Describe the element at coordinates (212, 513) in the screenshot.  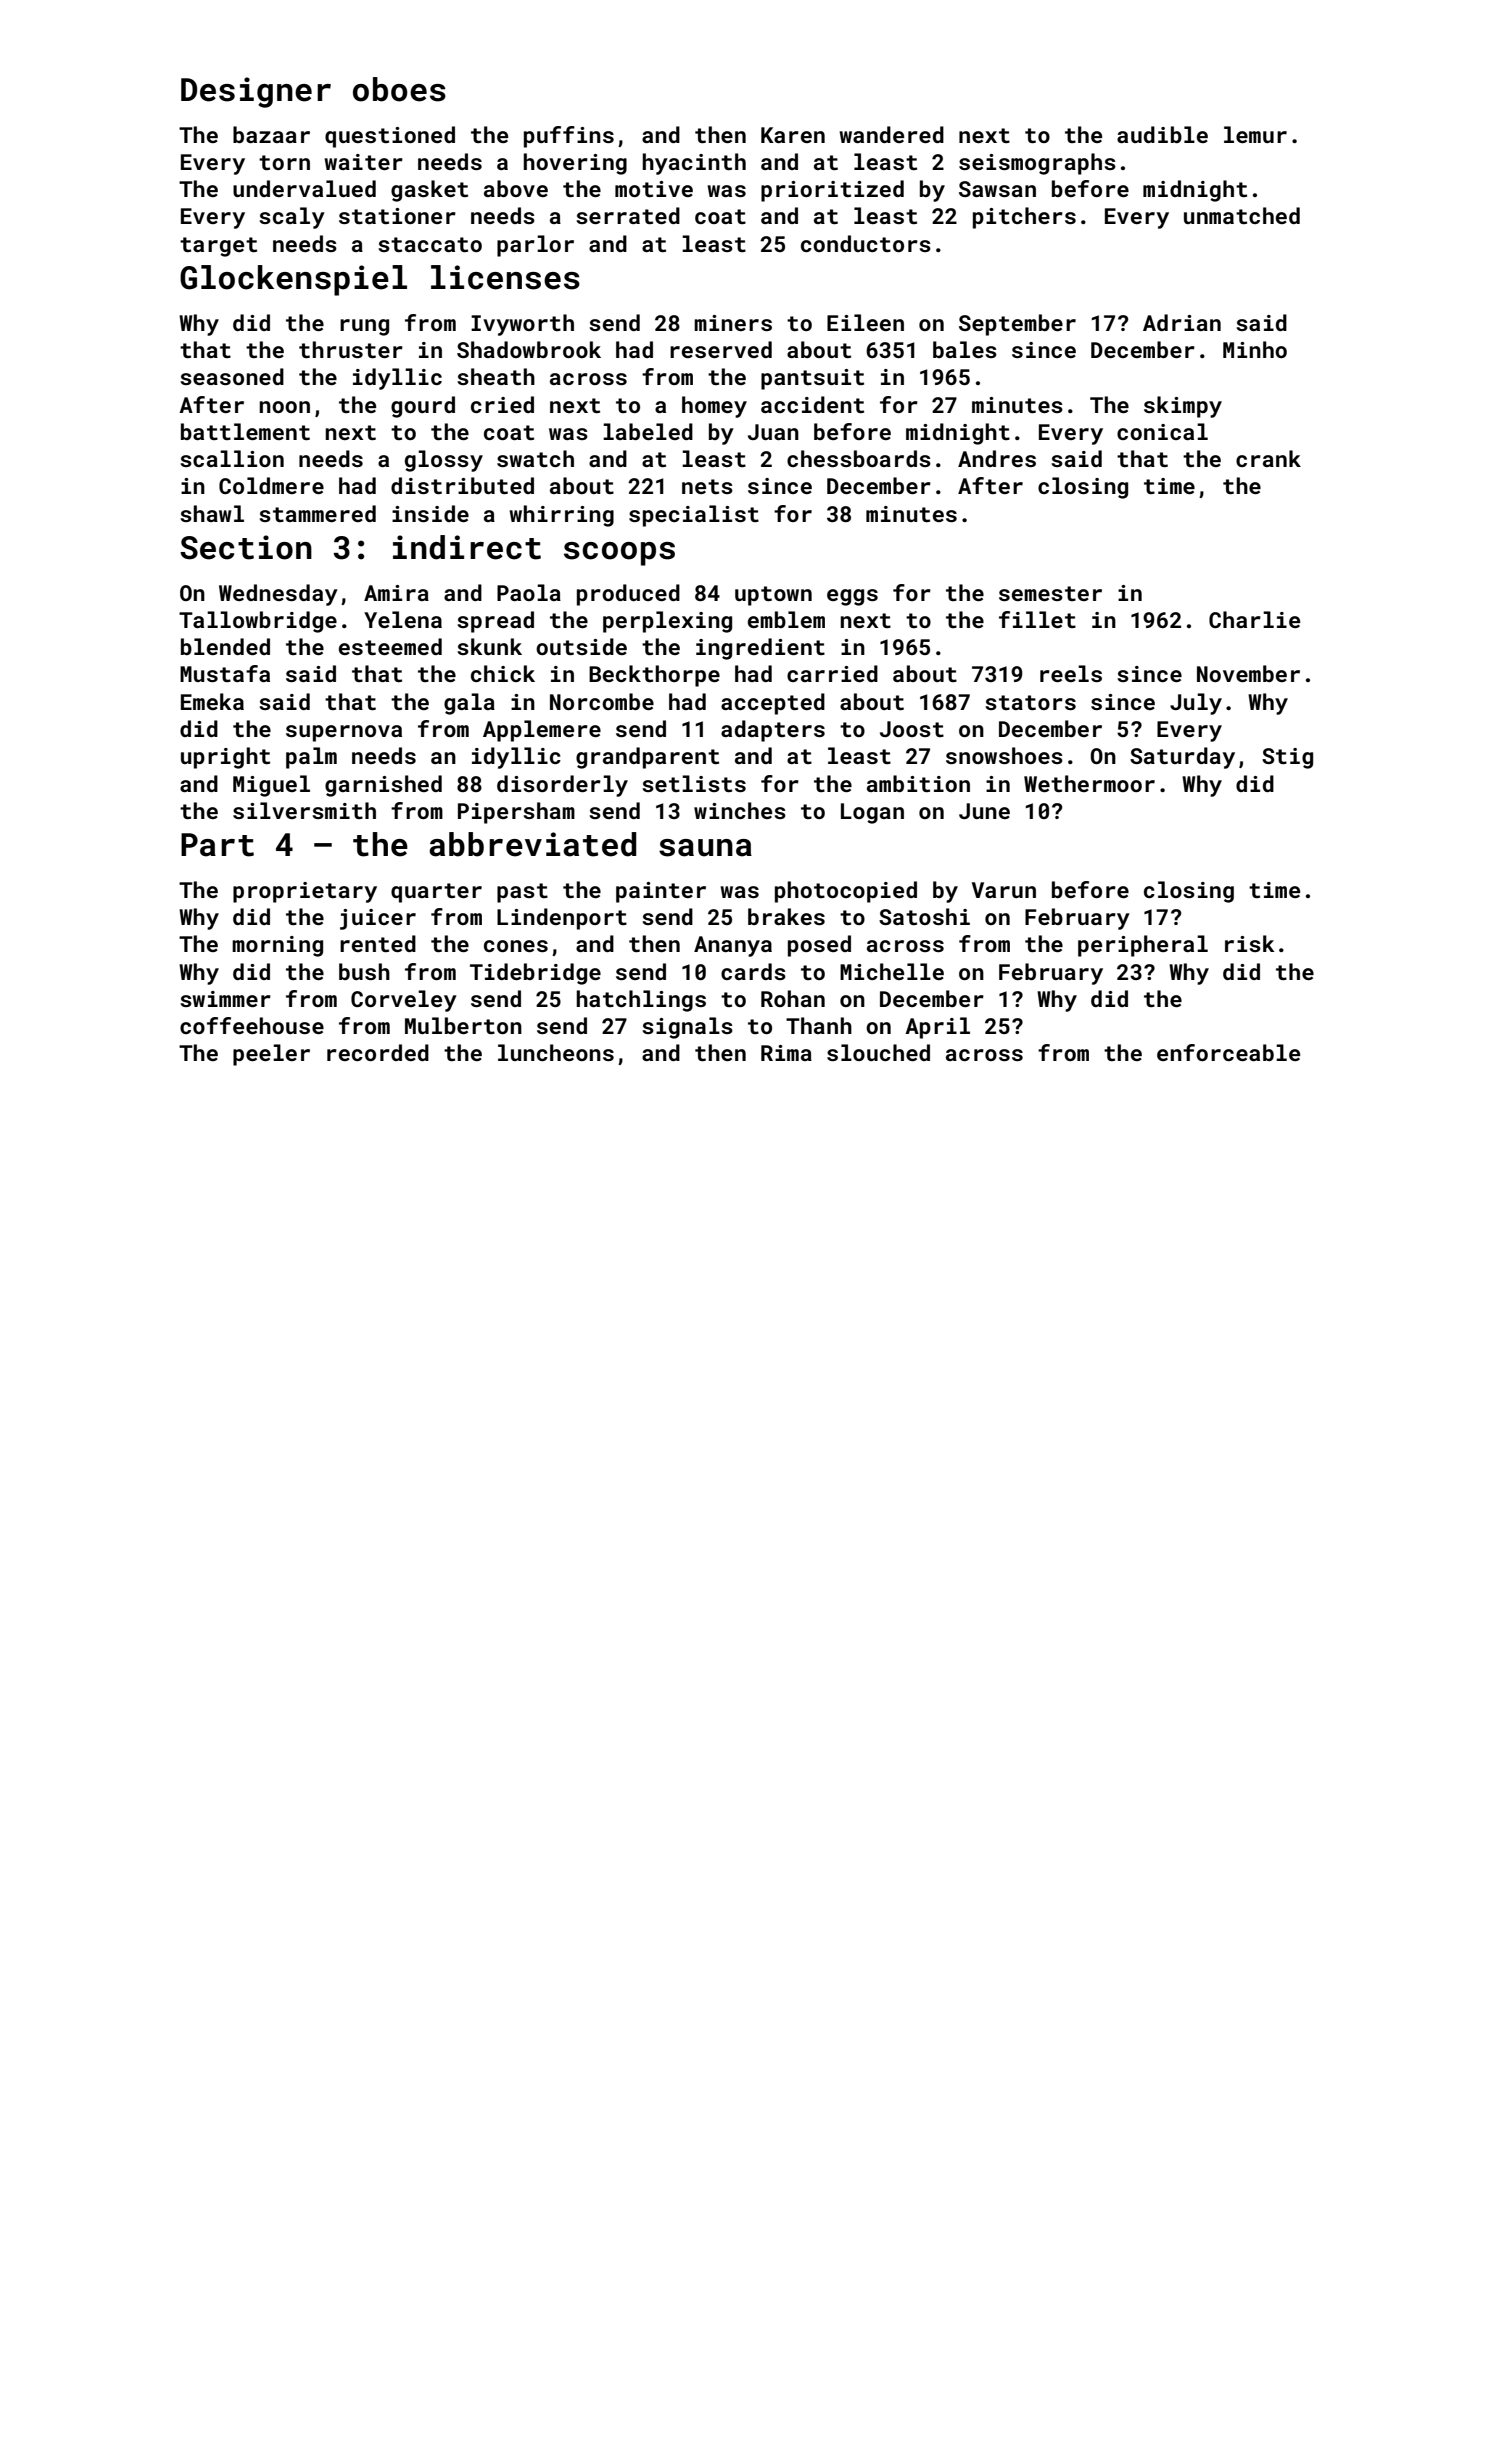
I see `shawl` at that location.
